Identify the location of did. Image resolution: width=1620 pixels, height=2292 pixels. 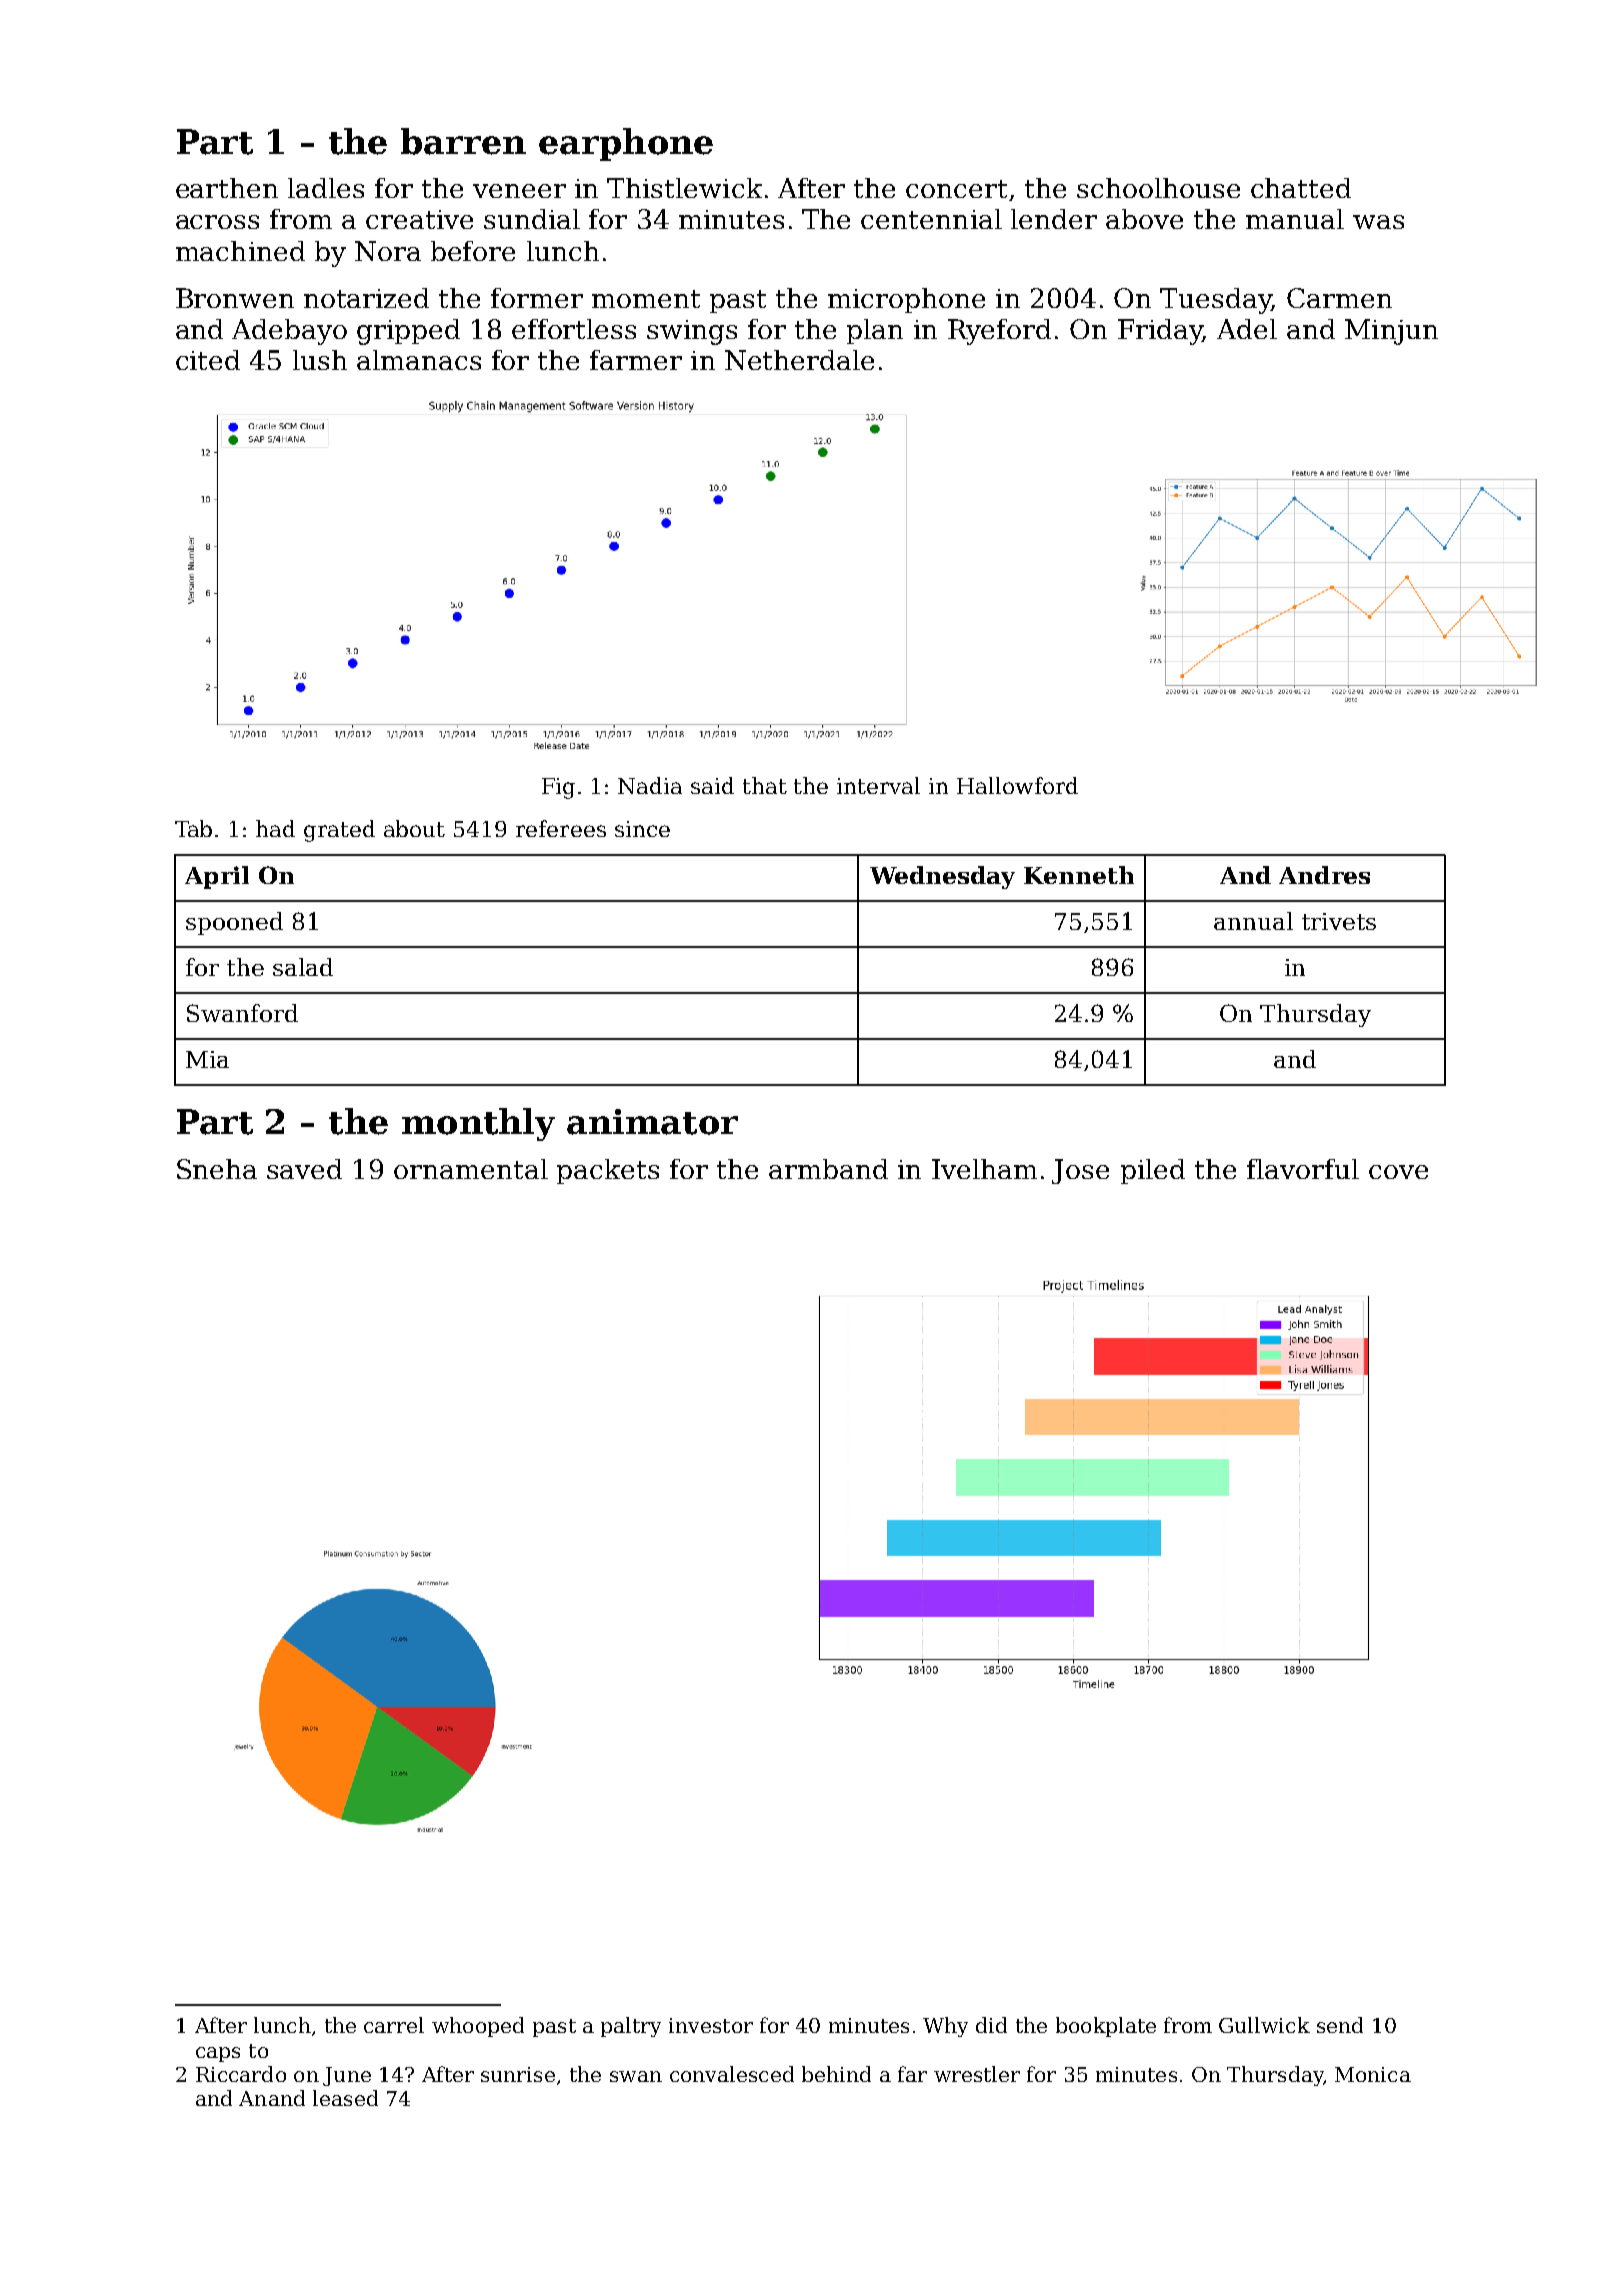
(991, 2025).
